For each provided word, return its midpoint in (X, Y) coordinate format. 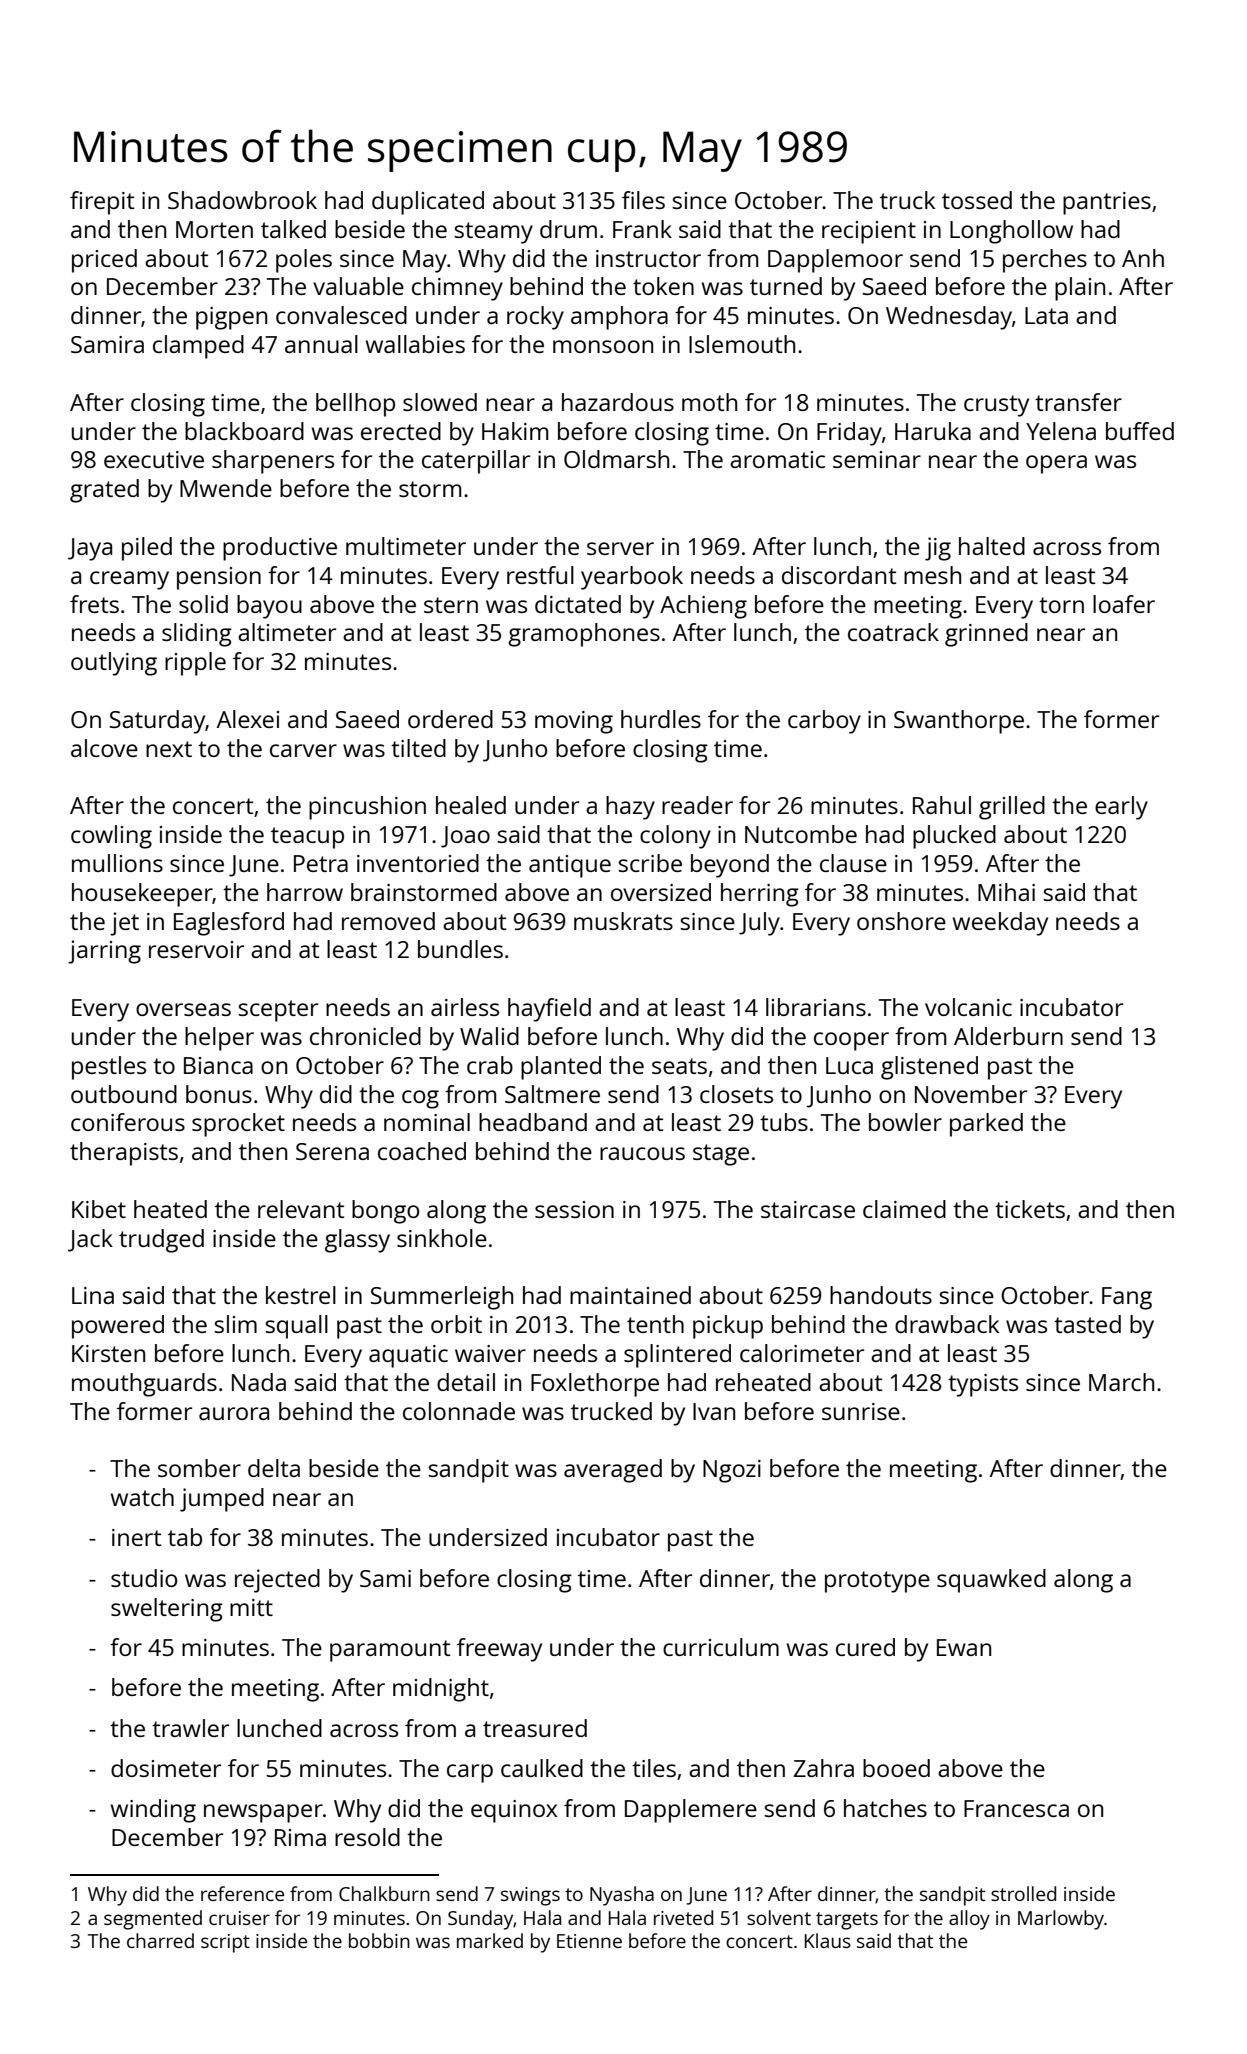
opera (1056, 464)
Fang (1127, 1298)
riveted (683, 1917)
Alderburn (1008, 1036)
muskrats (623, 921)
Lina (93, 1295)
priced (104, 261)
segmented (153, 1920)
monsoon (603, 346)
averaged (613, 1471)
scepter (278, 1011)
